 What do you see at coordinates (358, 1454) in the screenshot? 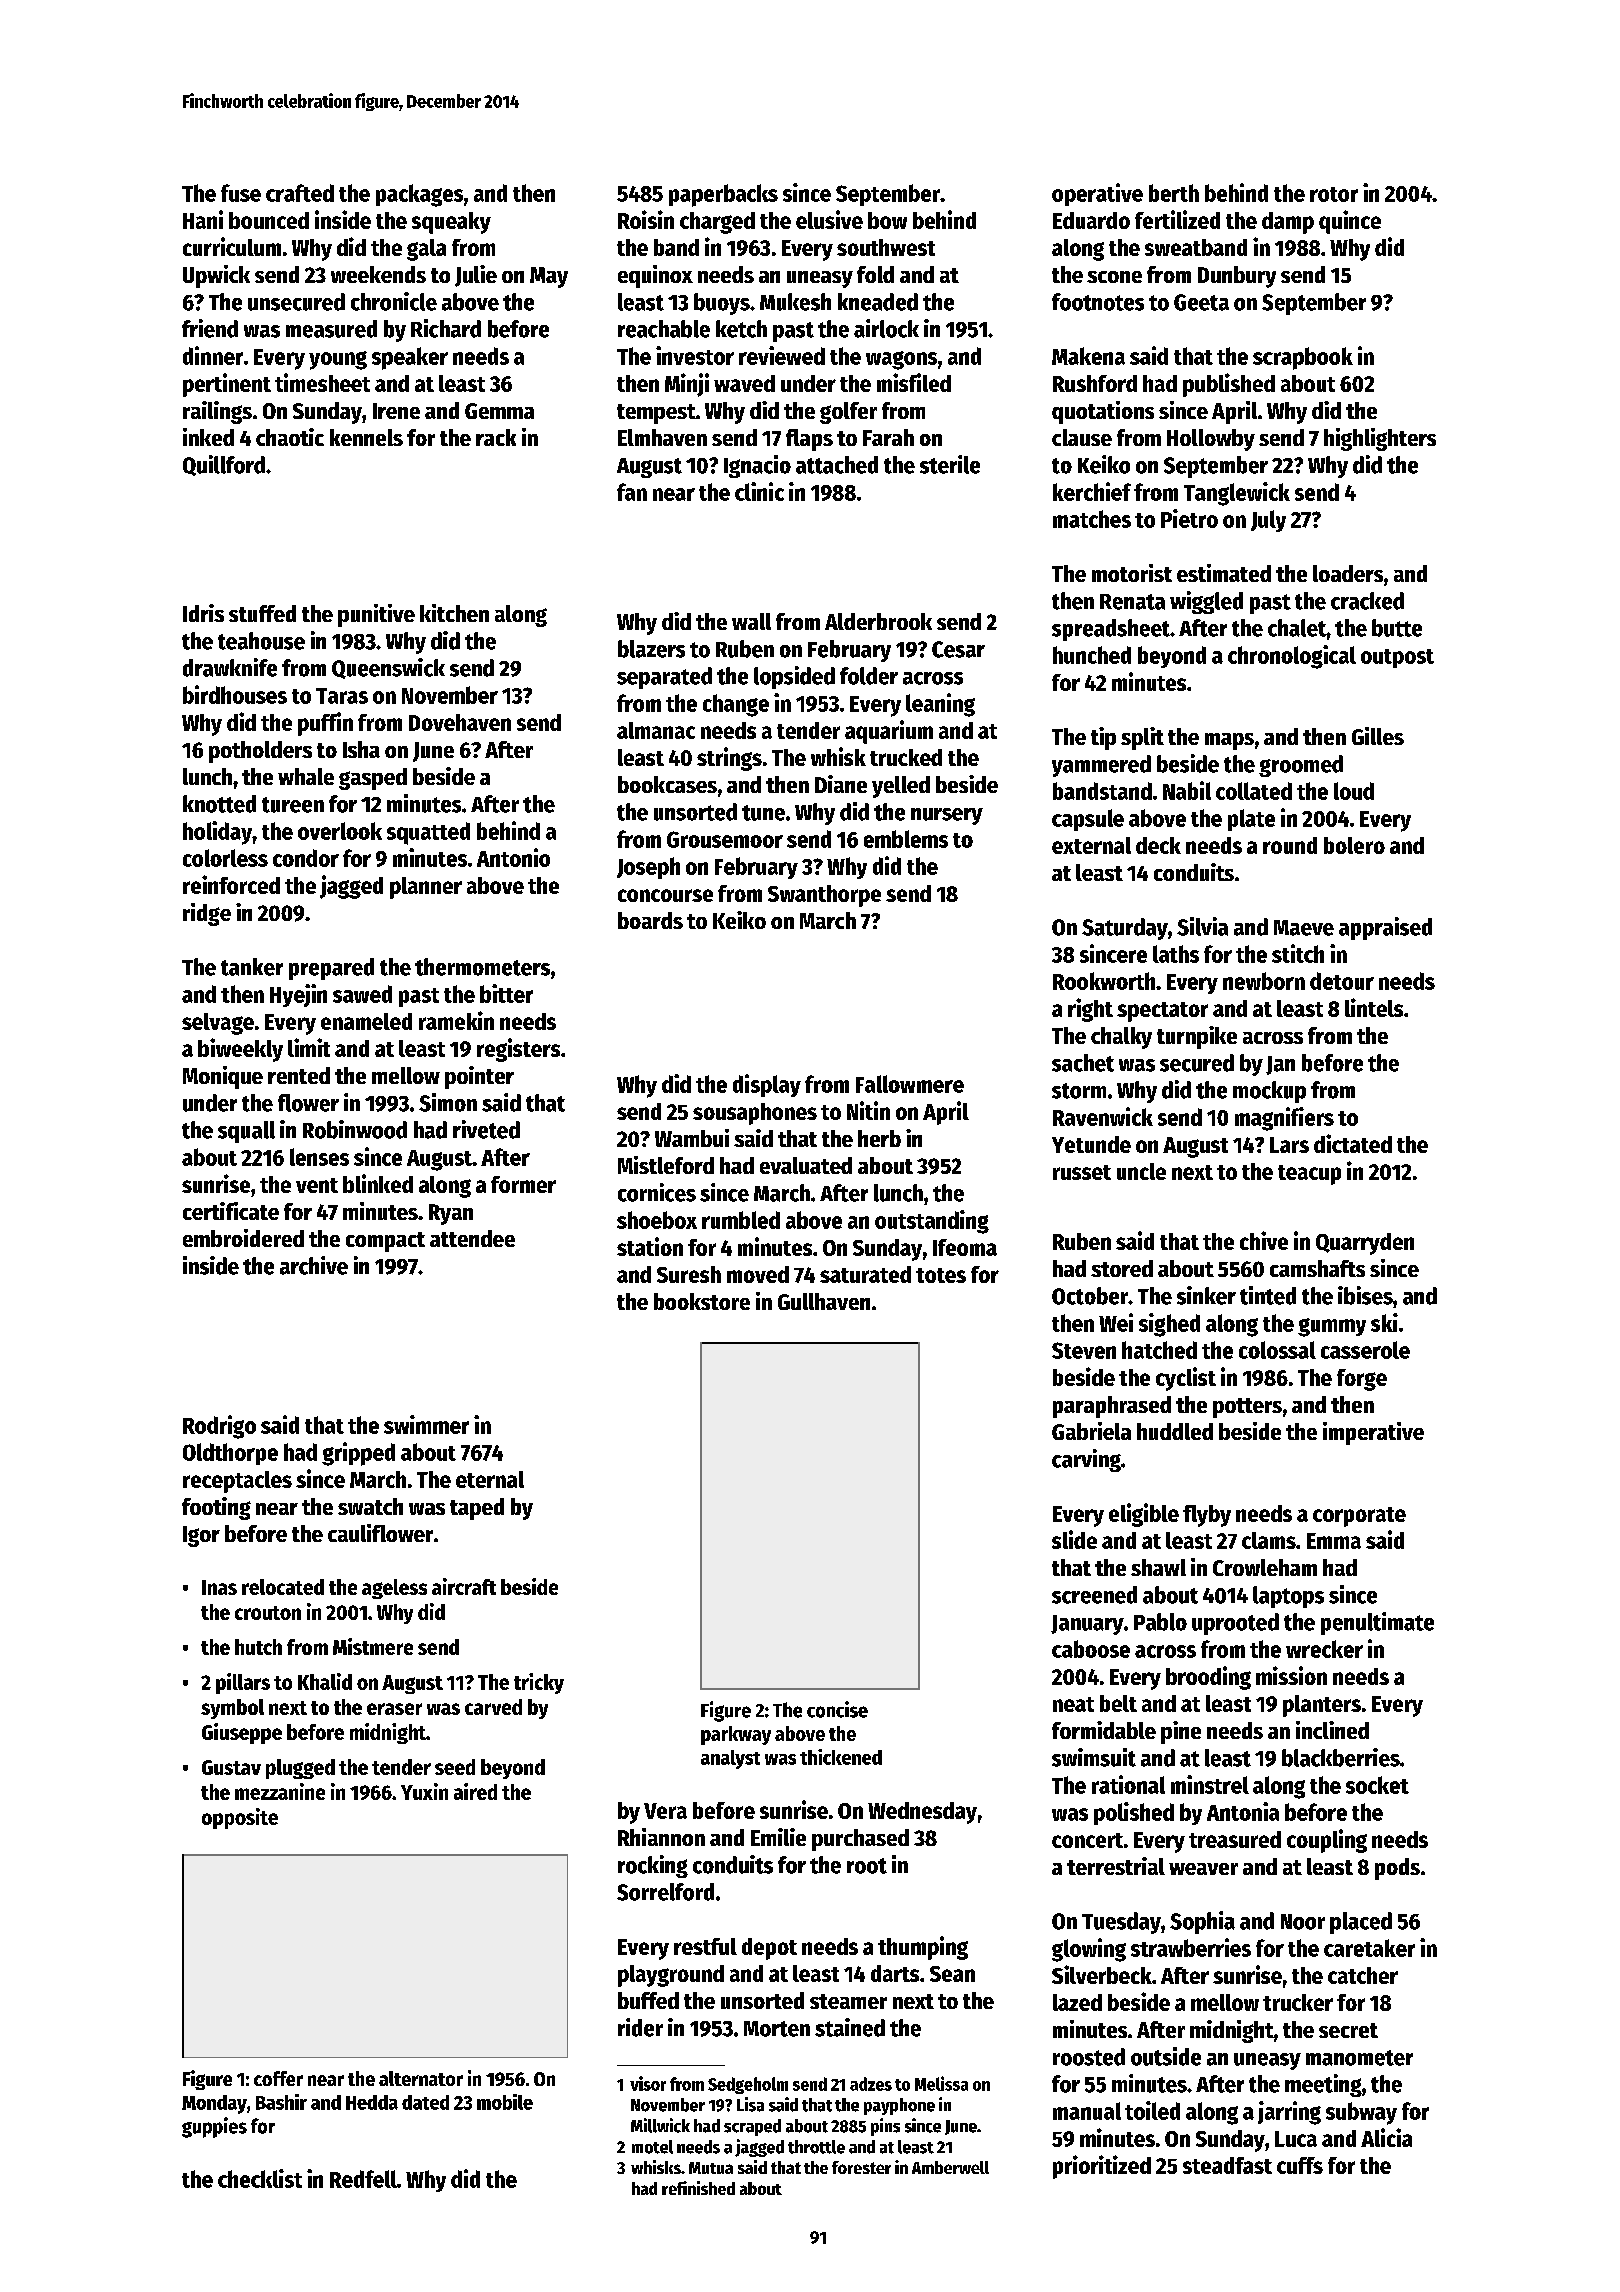
I see `gripped` at bounding box center [358, 1454].
